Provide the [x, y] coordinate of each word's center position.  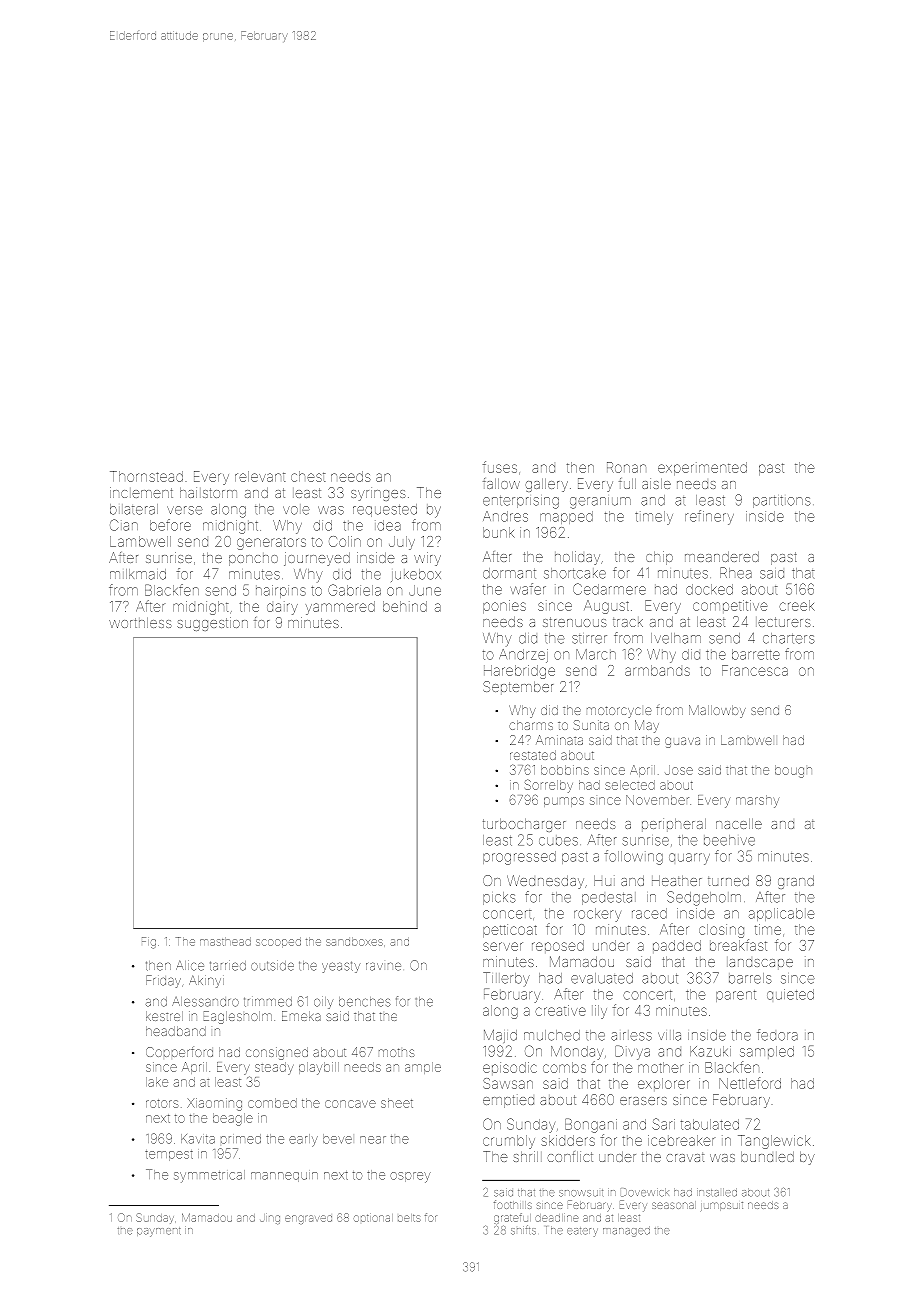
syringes [378, 494]
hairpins [281, 591]
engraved [308, 1219]
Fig [149, 943]
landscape [760, 963]
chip [659, 558]
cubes [558, 840]
